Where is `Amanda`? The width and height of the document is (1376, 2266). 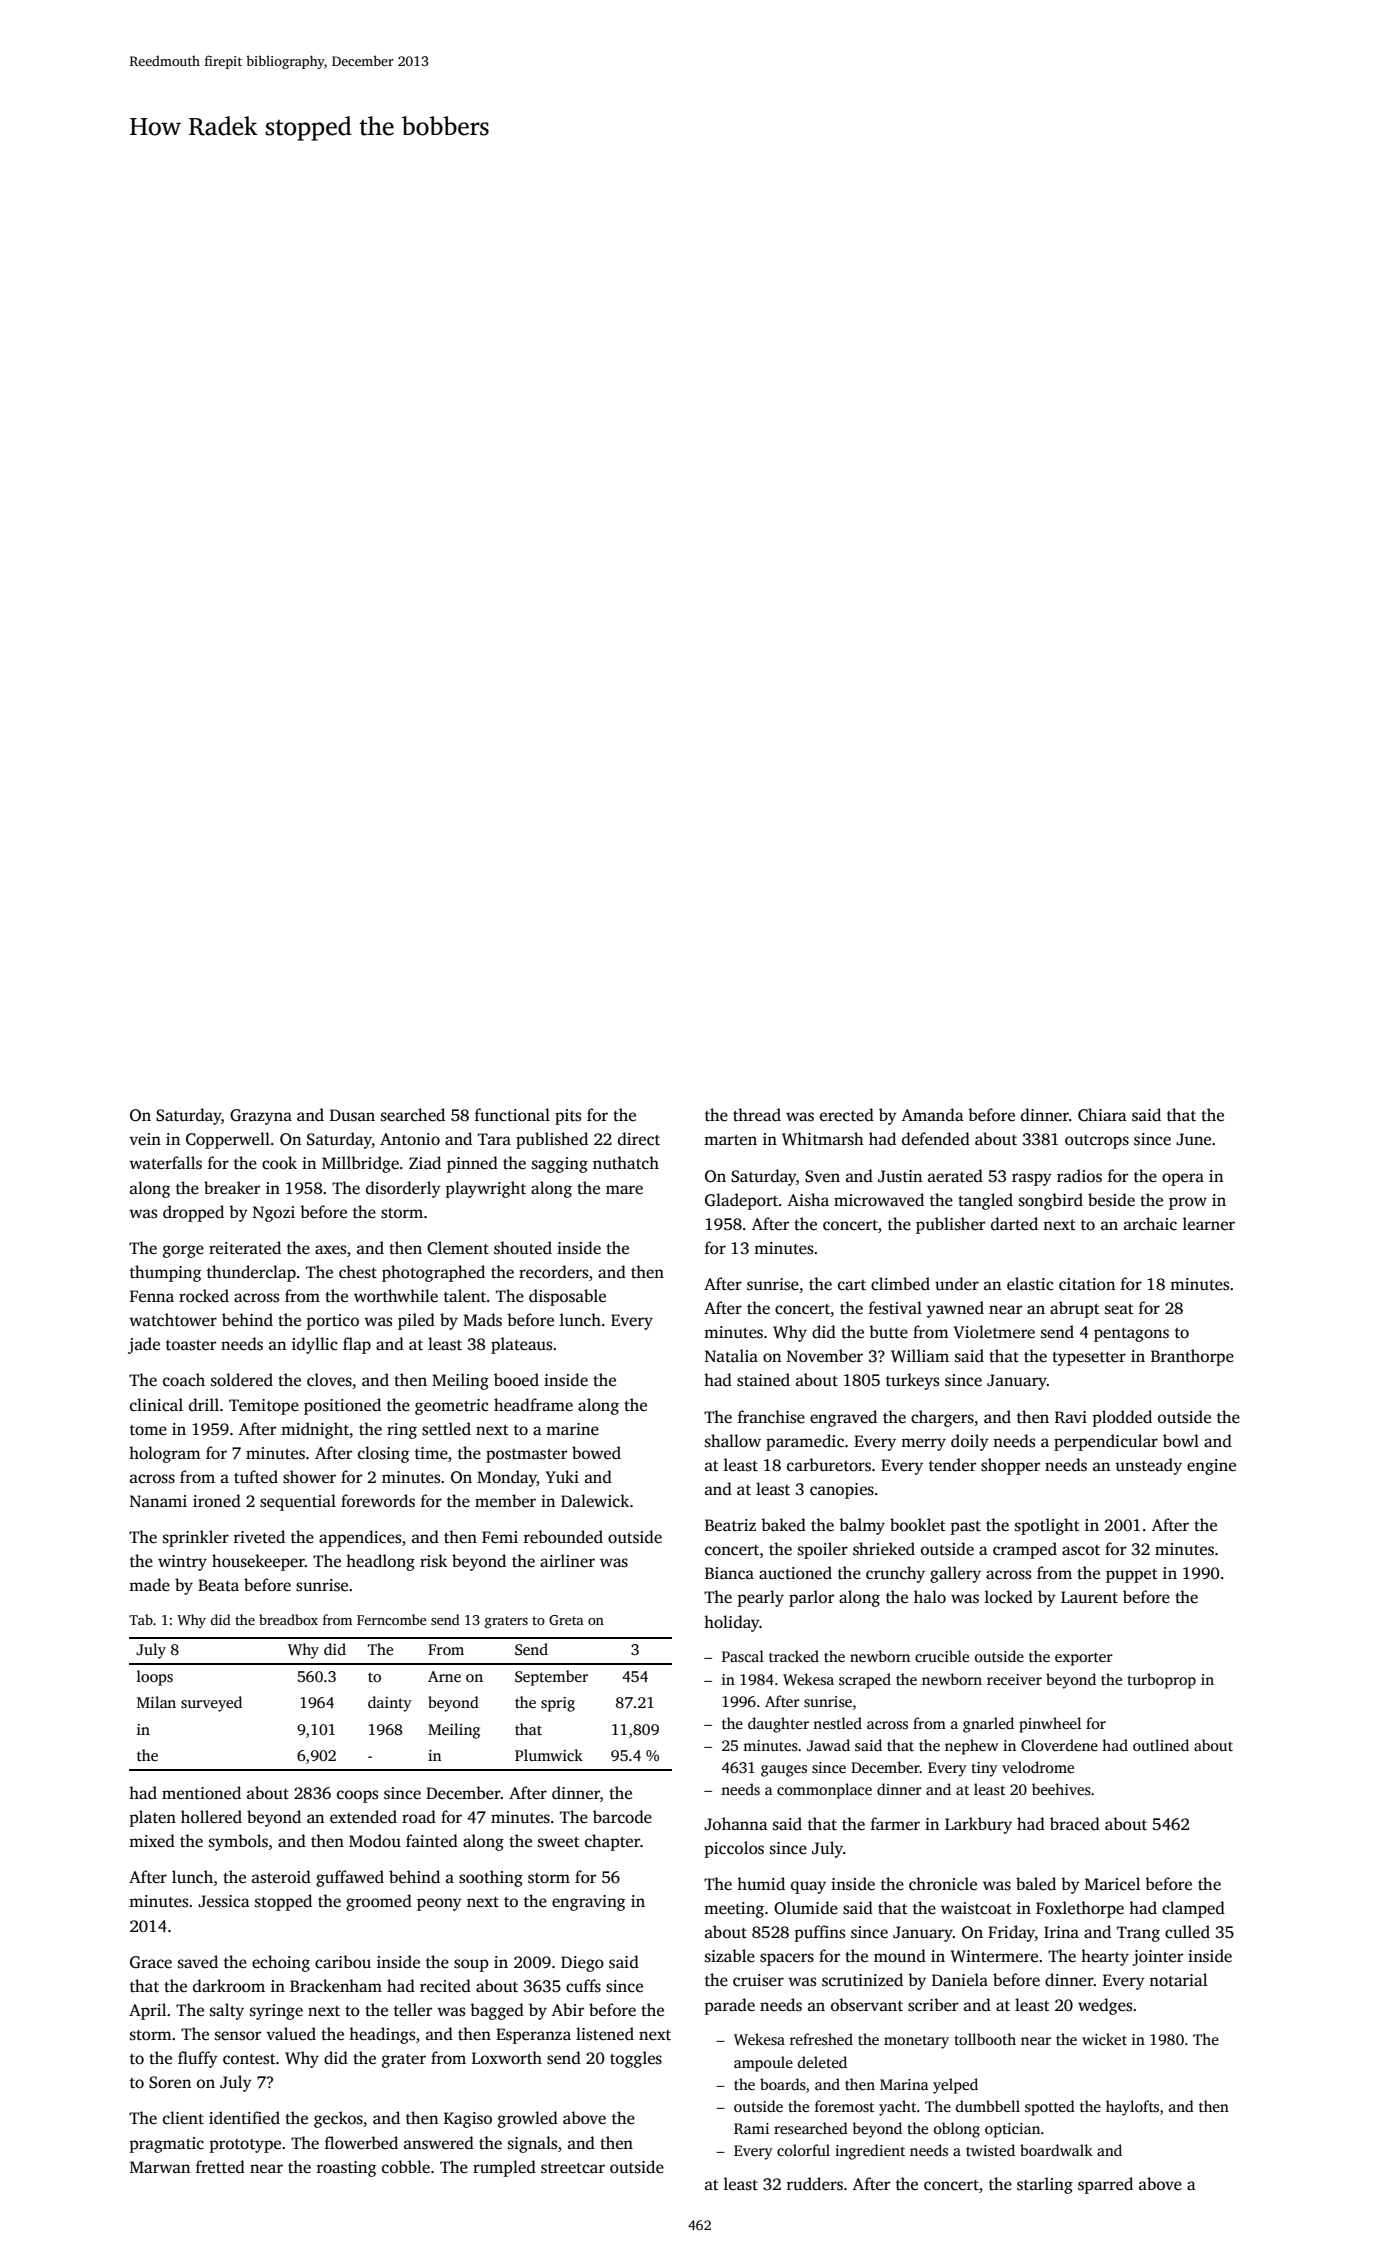
Amanda is located at coordinates (932, 1114).
